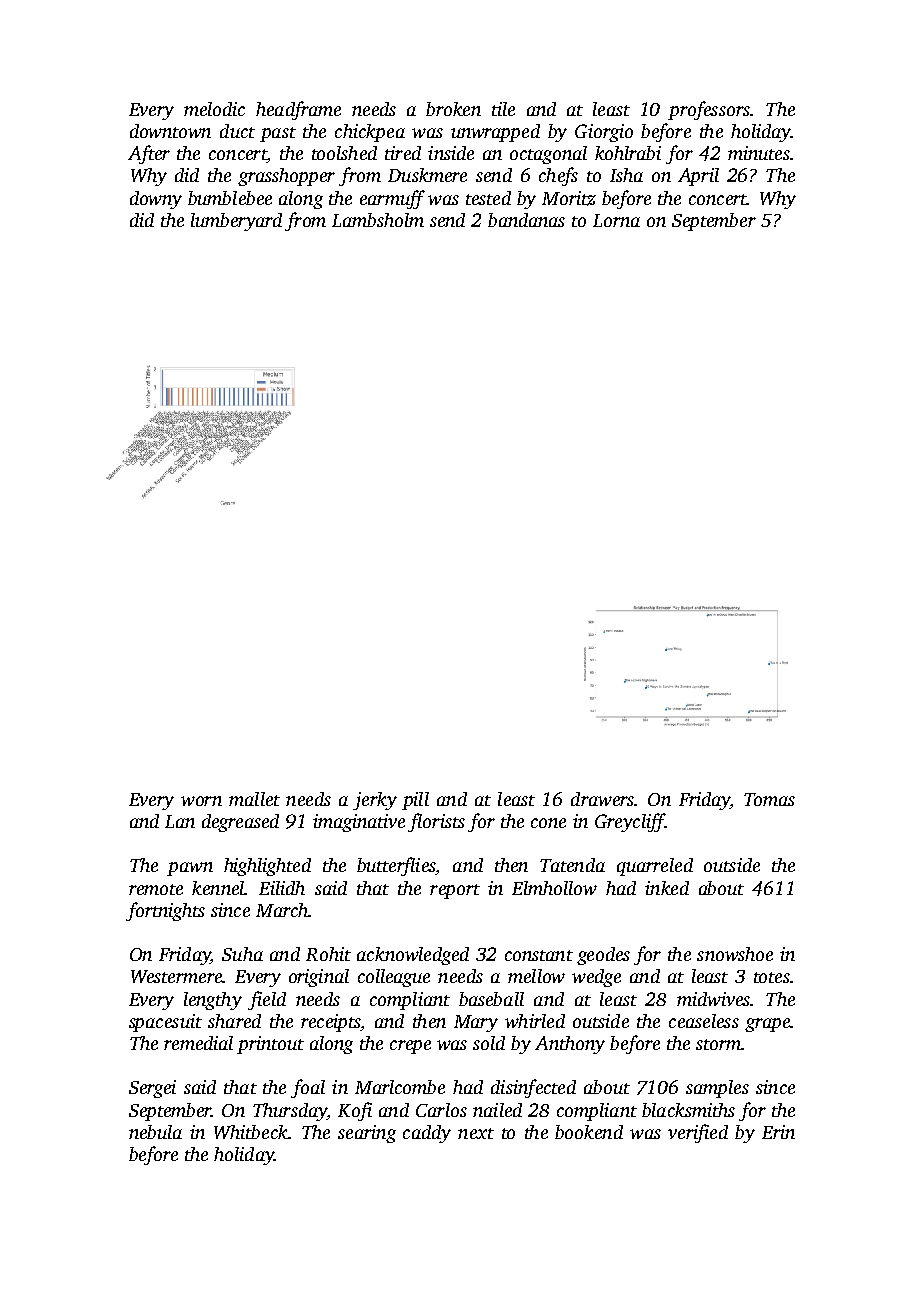 This screenshot has height=1314, width=924. What do you see at coordinates (236, 222) in the screenshot?
I see `lumberyard` at bounding box center [236, 222].
